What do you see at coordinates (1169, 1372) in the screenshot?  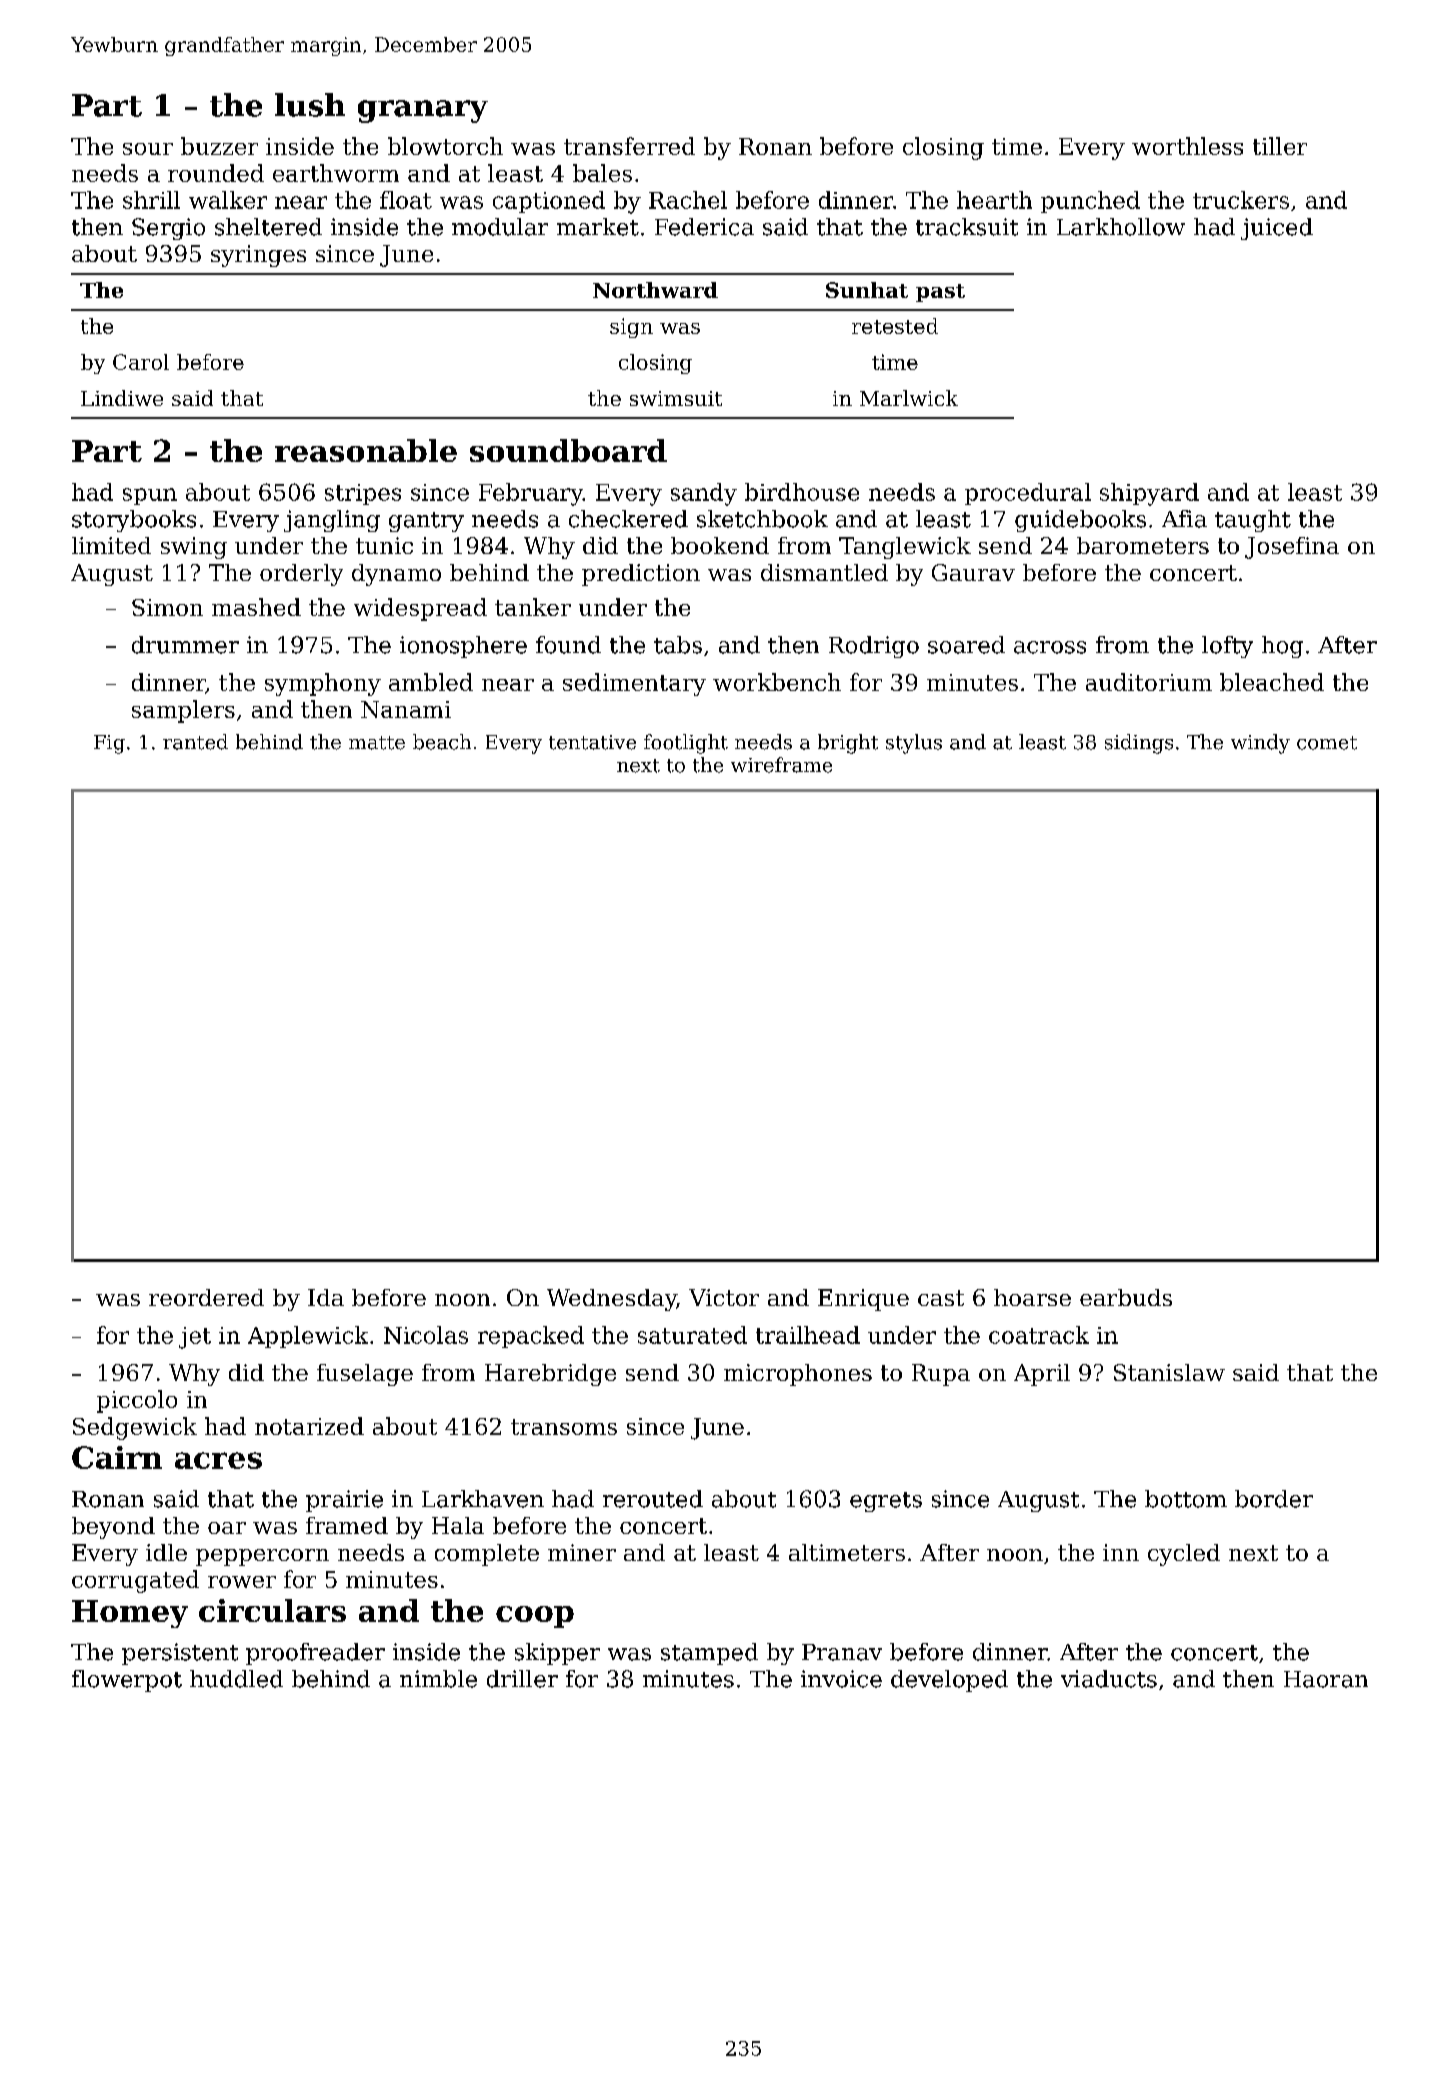 I see `Stanislaw` at bounding box center [1169, 1372].
